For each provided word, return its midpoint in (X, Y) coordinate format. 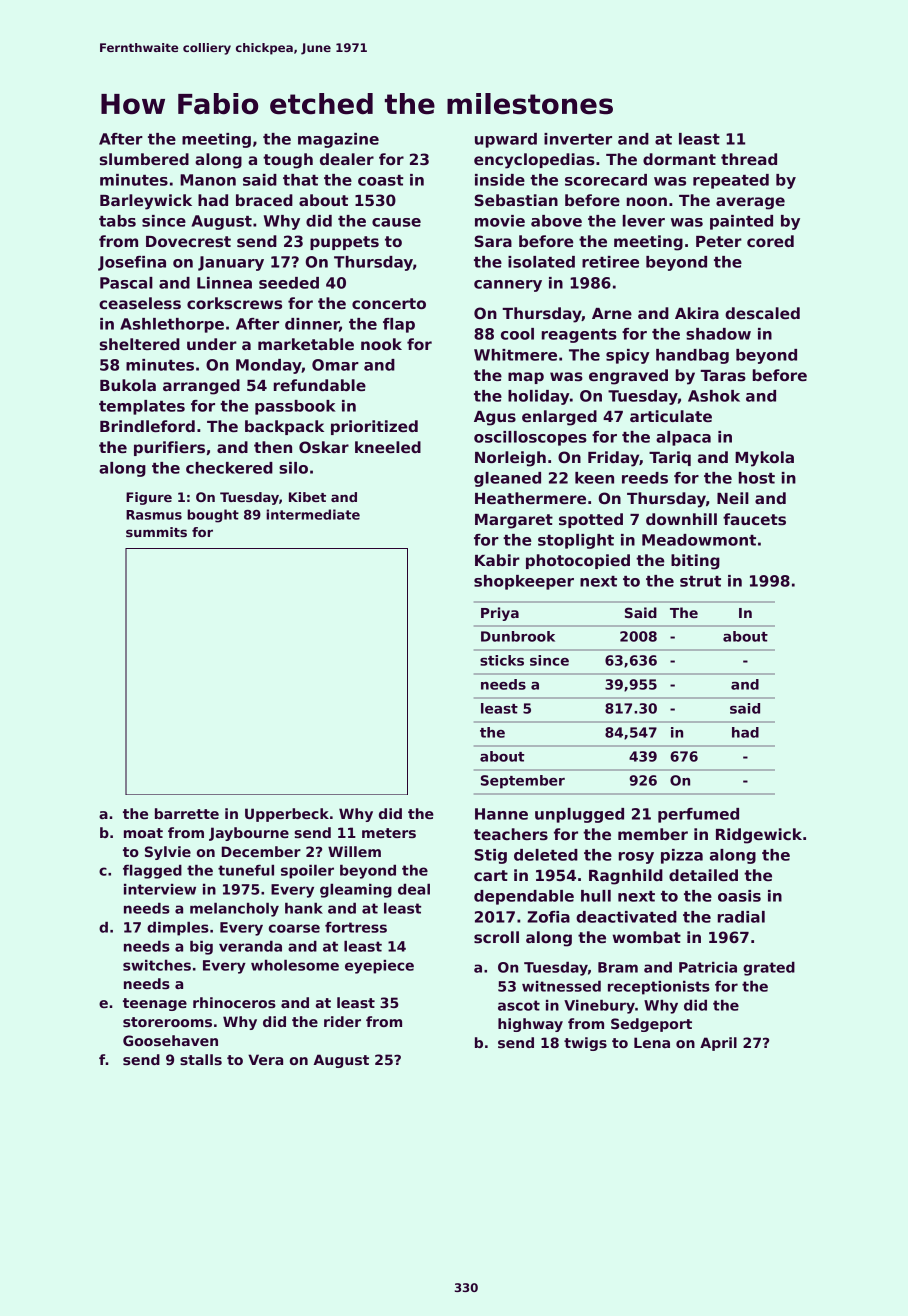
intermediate (313, 514)
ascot (519, 1005)
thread (749, 159)
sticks (502, 660)
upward (506, 140)
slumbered (144, 159)
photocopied (578, 561)
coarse (294, 928)
